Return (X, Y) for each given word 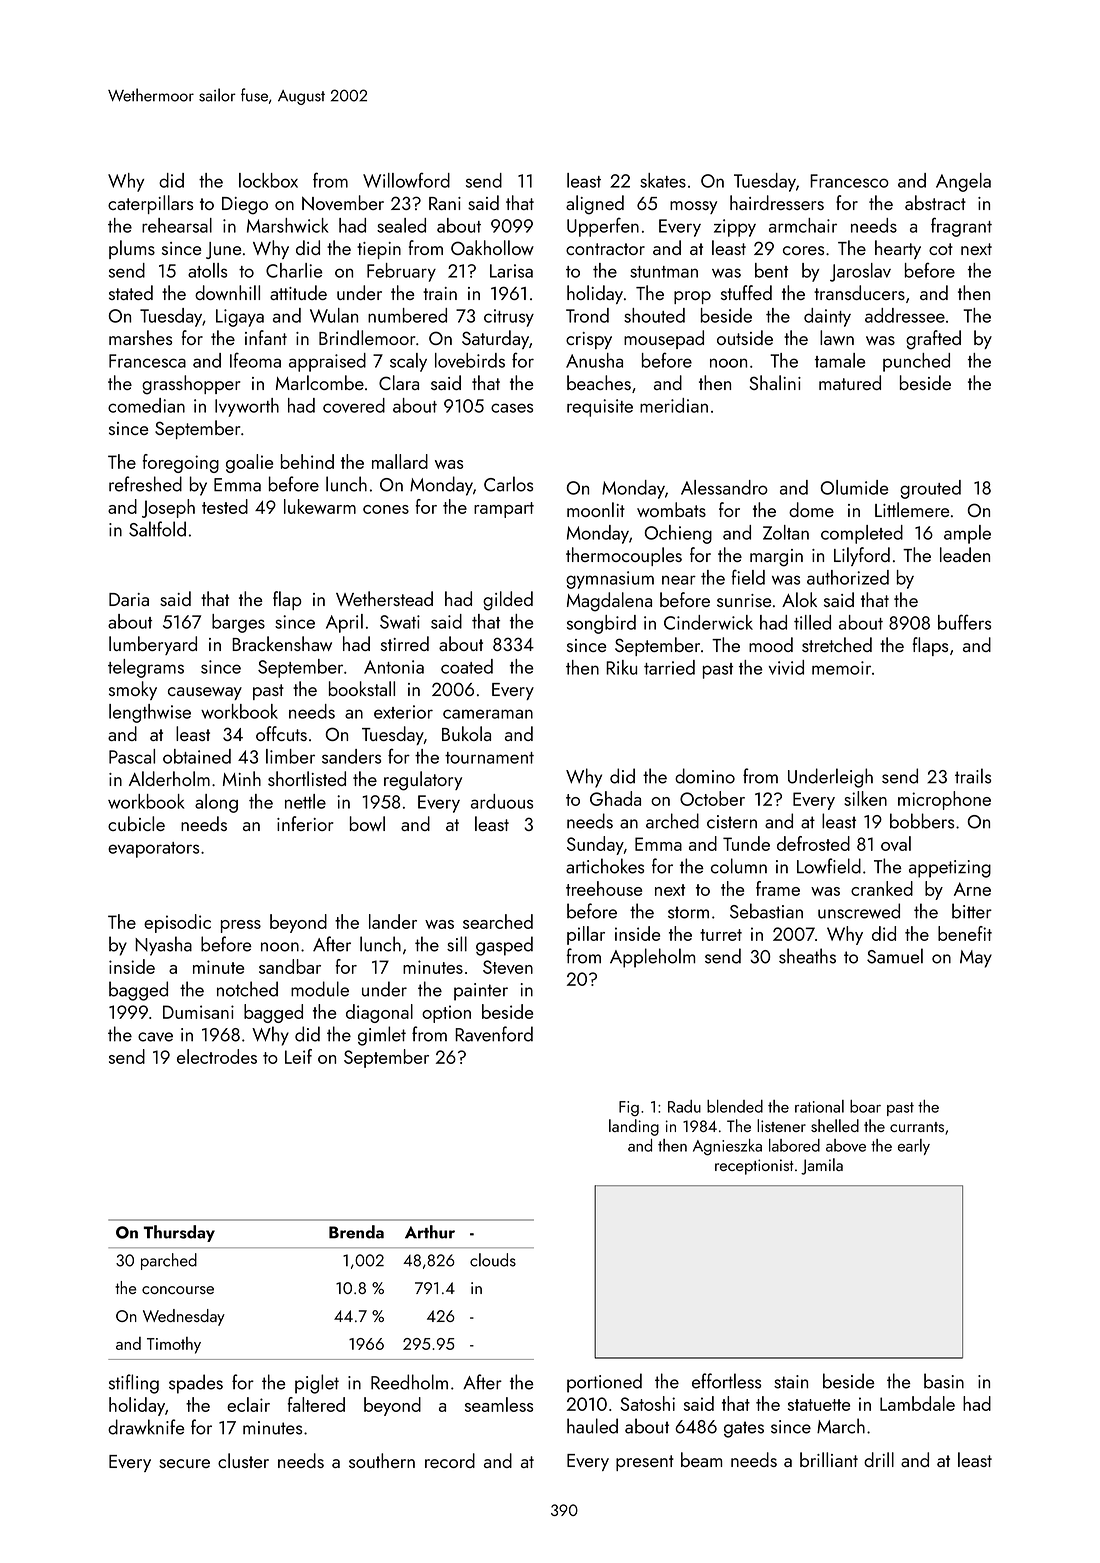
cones (386, 509)
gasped (504, 946)
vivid (786, 667)
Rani (445, 203)
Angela (963, 182)
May (976, 959)
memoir (841, 668)
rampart (504, 510)
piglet (317, 1384)
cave (155, 1037)
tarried (669, 667)
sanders (351, 756)
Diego (245, 206)
